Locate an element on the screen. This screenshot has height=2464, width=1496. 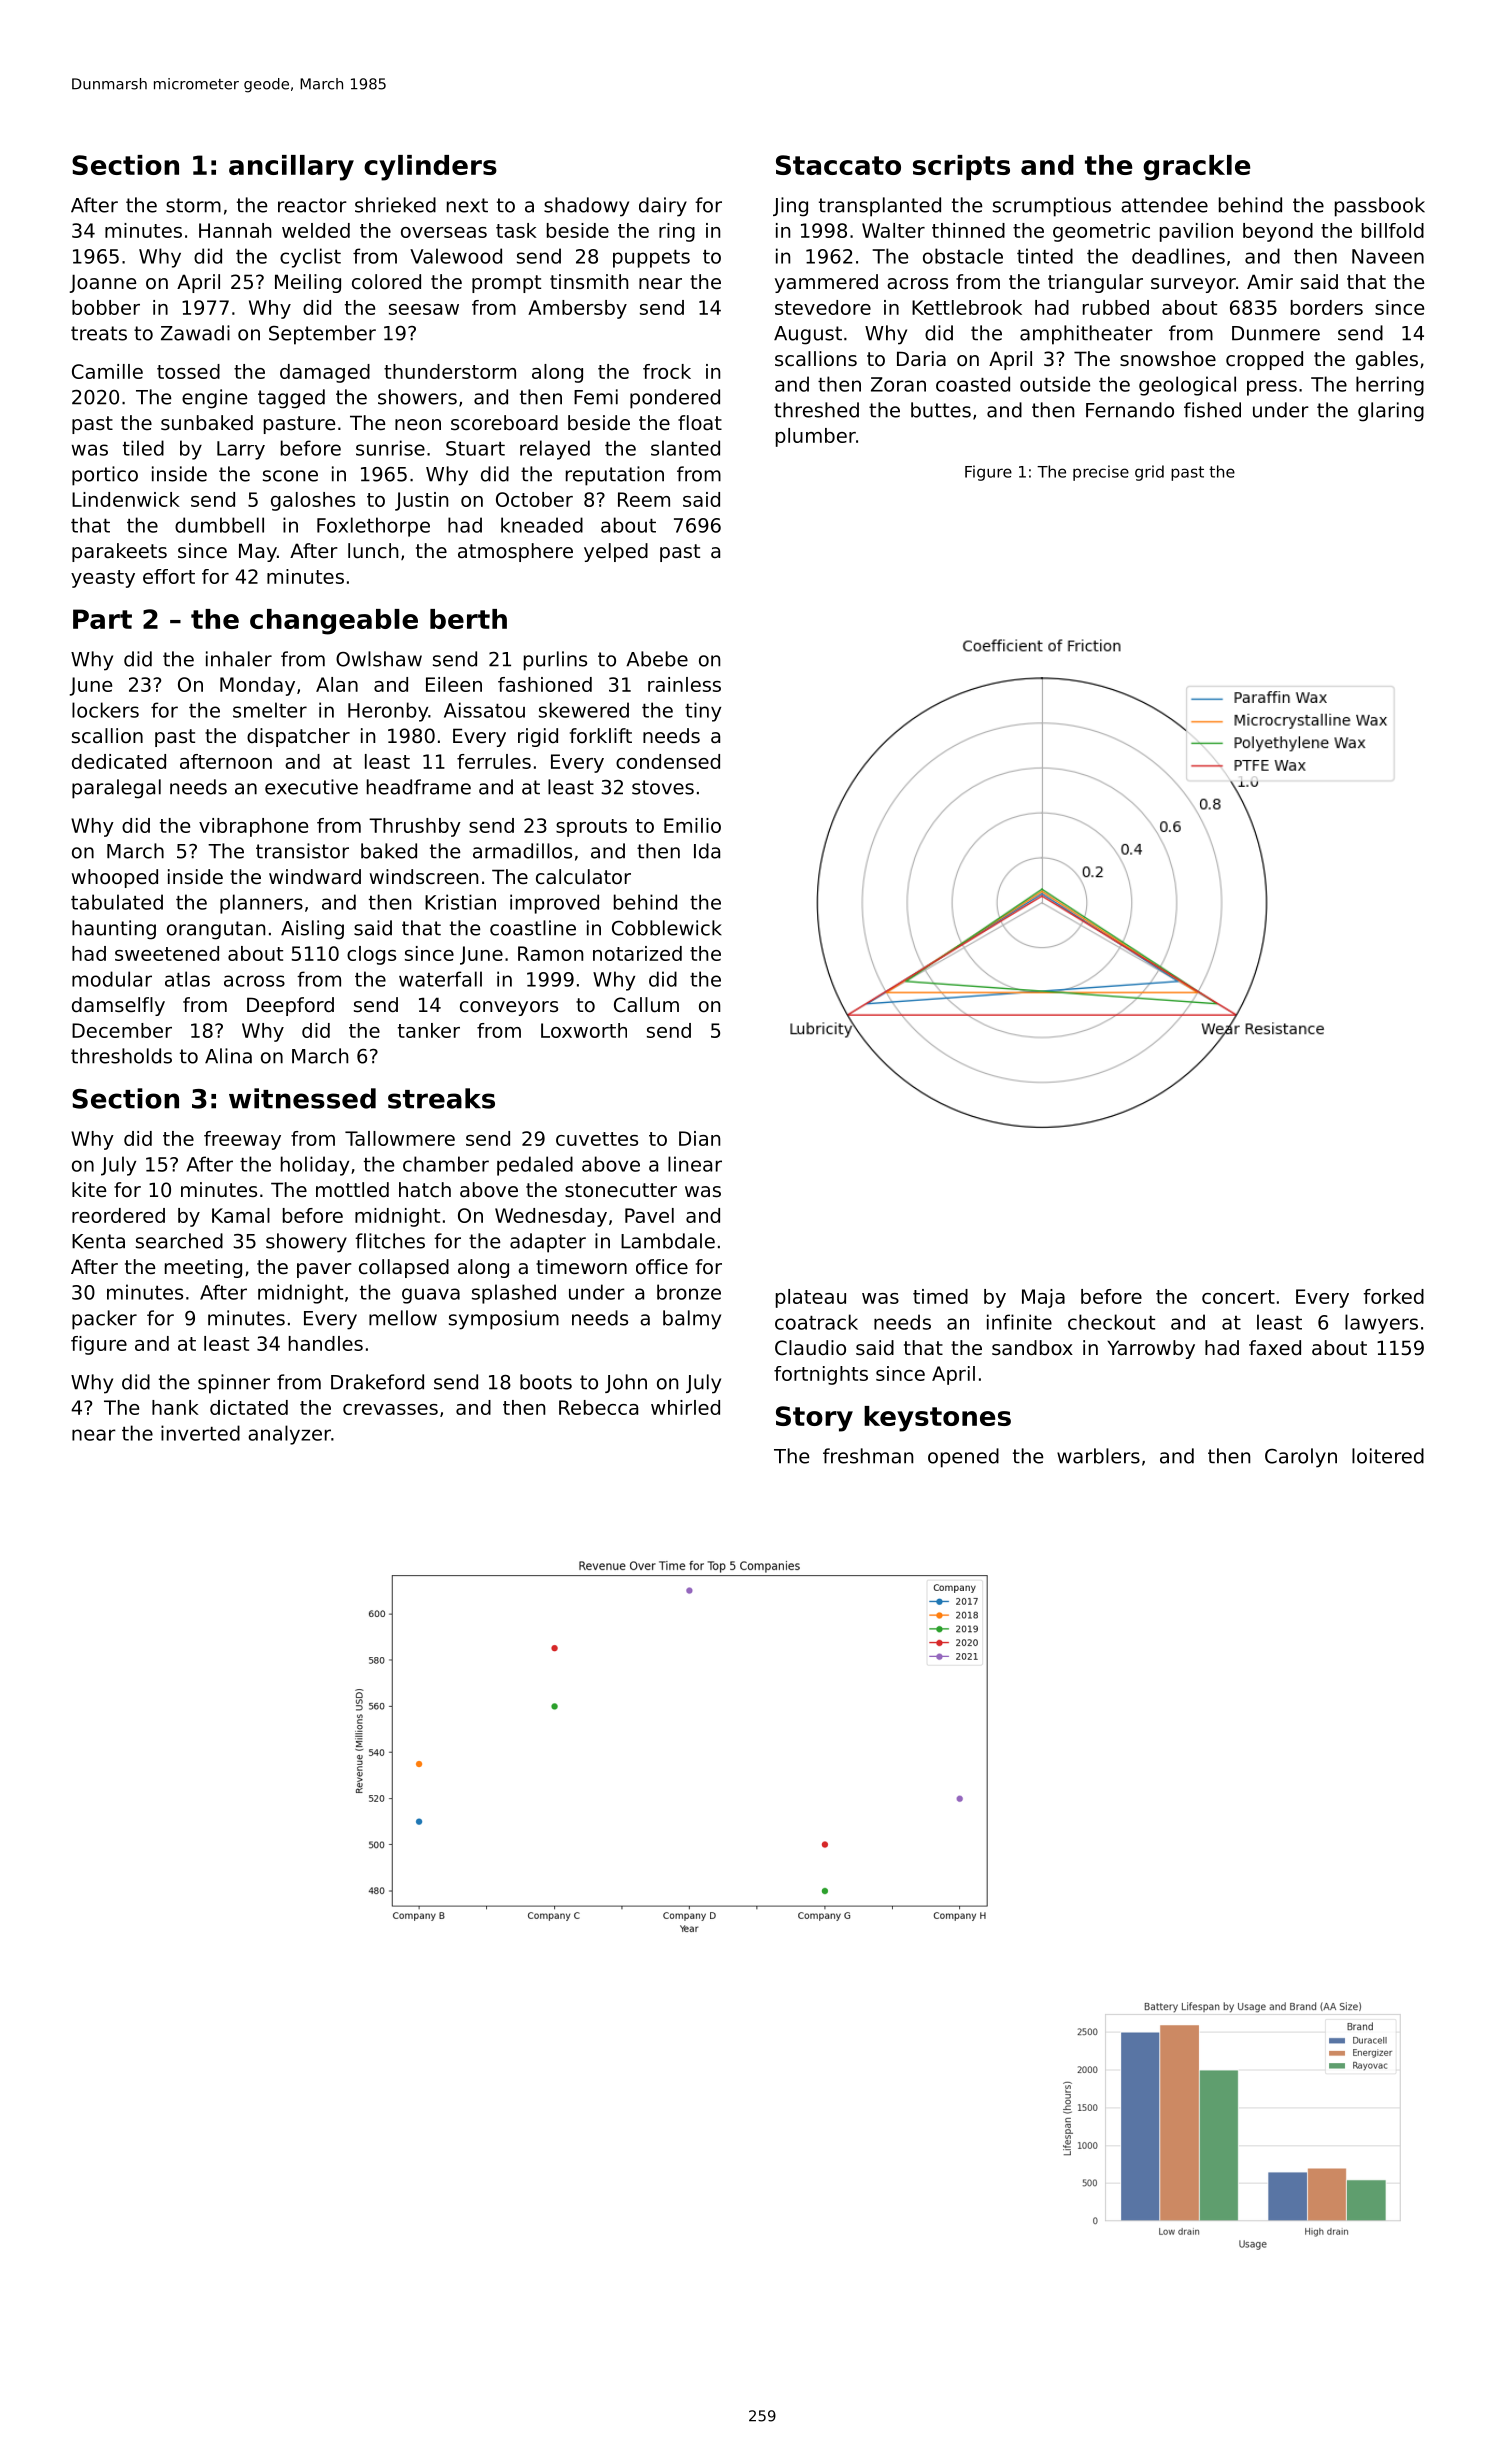
damselfly is located at coordinates (118, 1006).
